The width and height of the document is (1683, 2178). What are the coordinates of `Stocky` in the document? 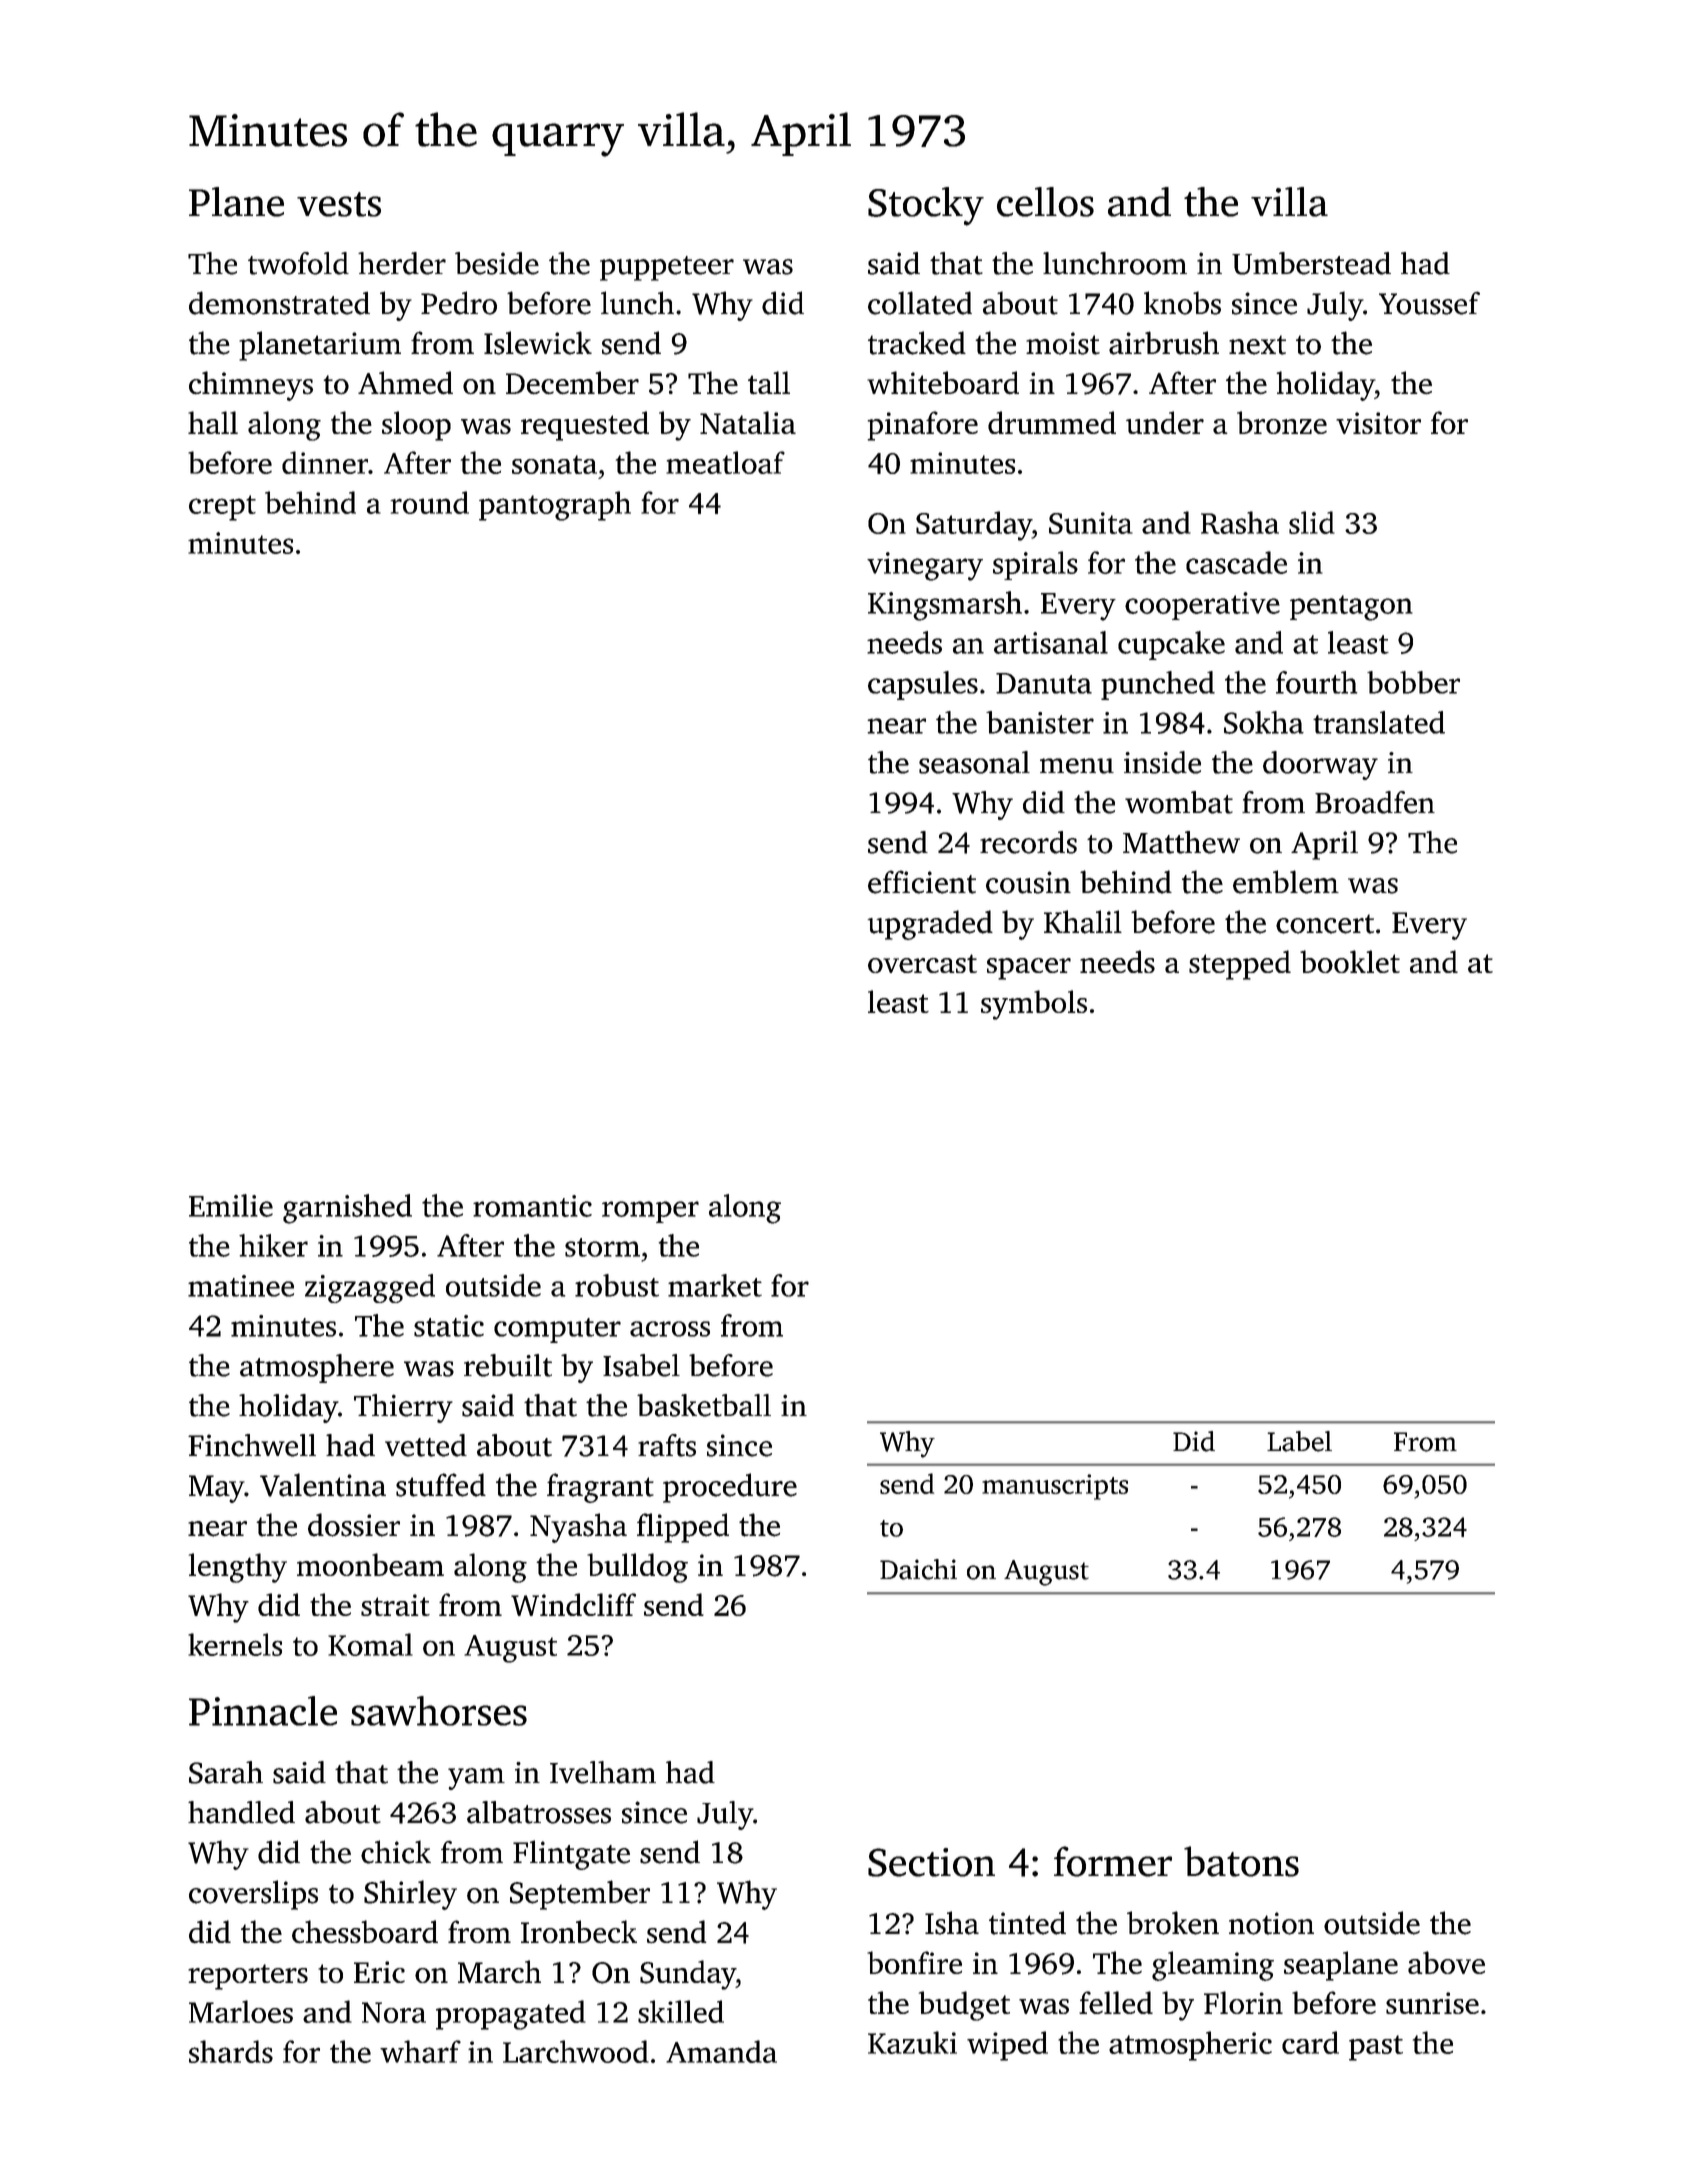 It's located at (926, 206).
